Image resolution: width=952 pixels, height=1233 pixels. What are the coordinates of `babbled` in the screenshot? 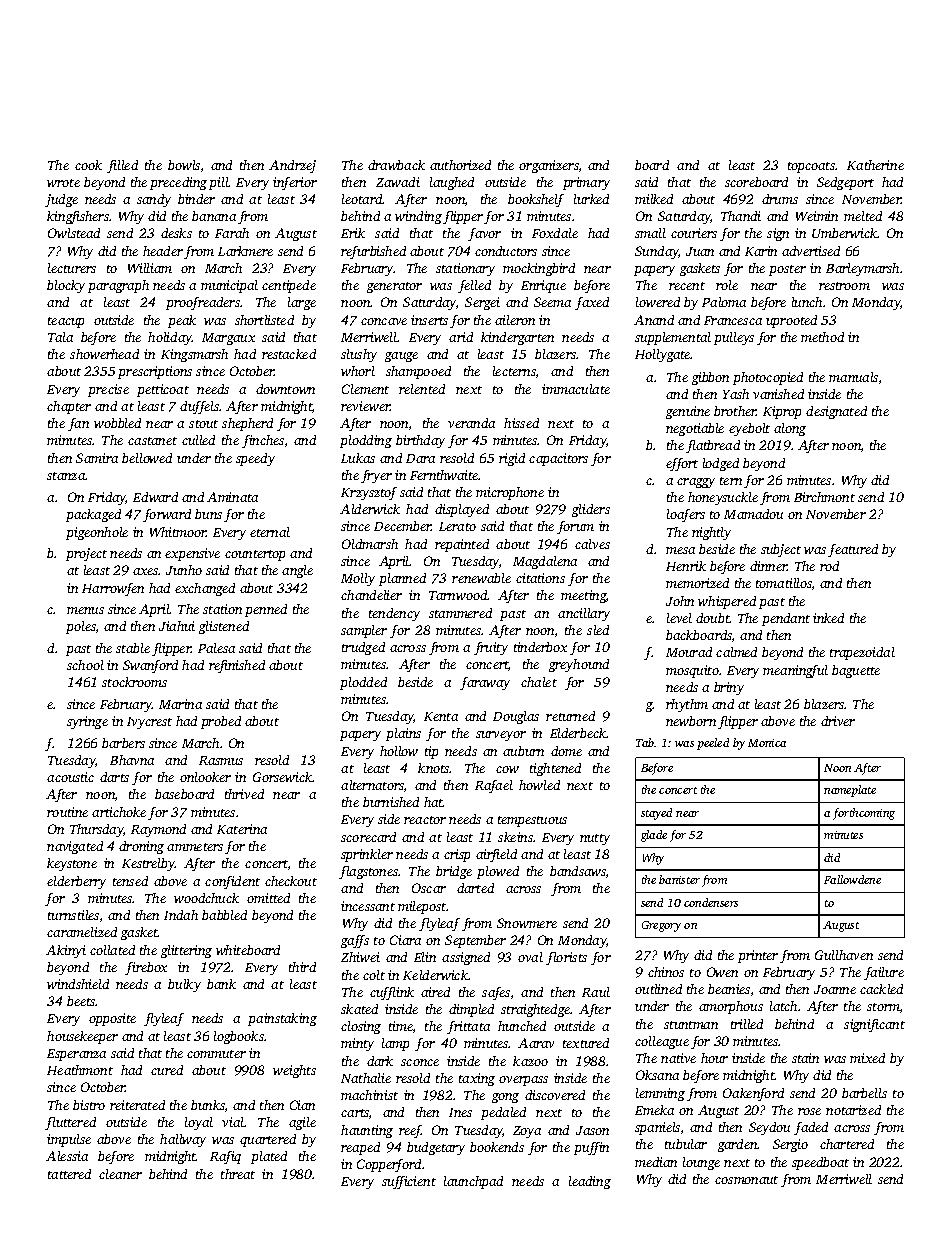 It's located at (224, 915).
